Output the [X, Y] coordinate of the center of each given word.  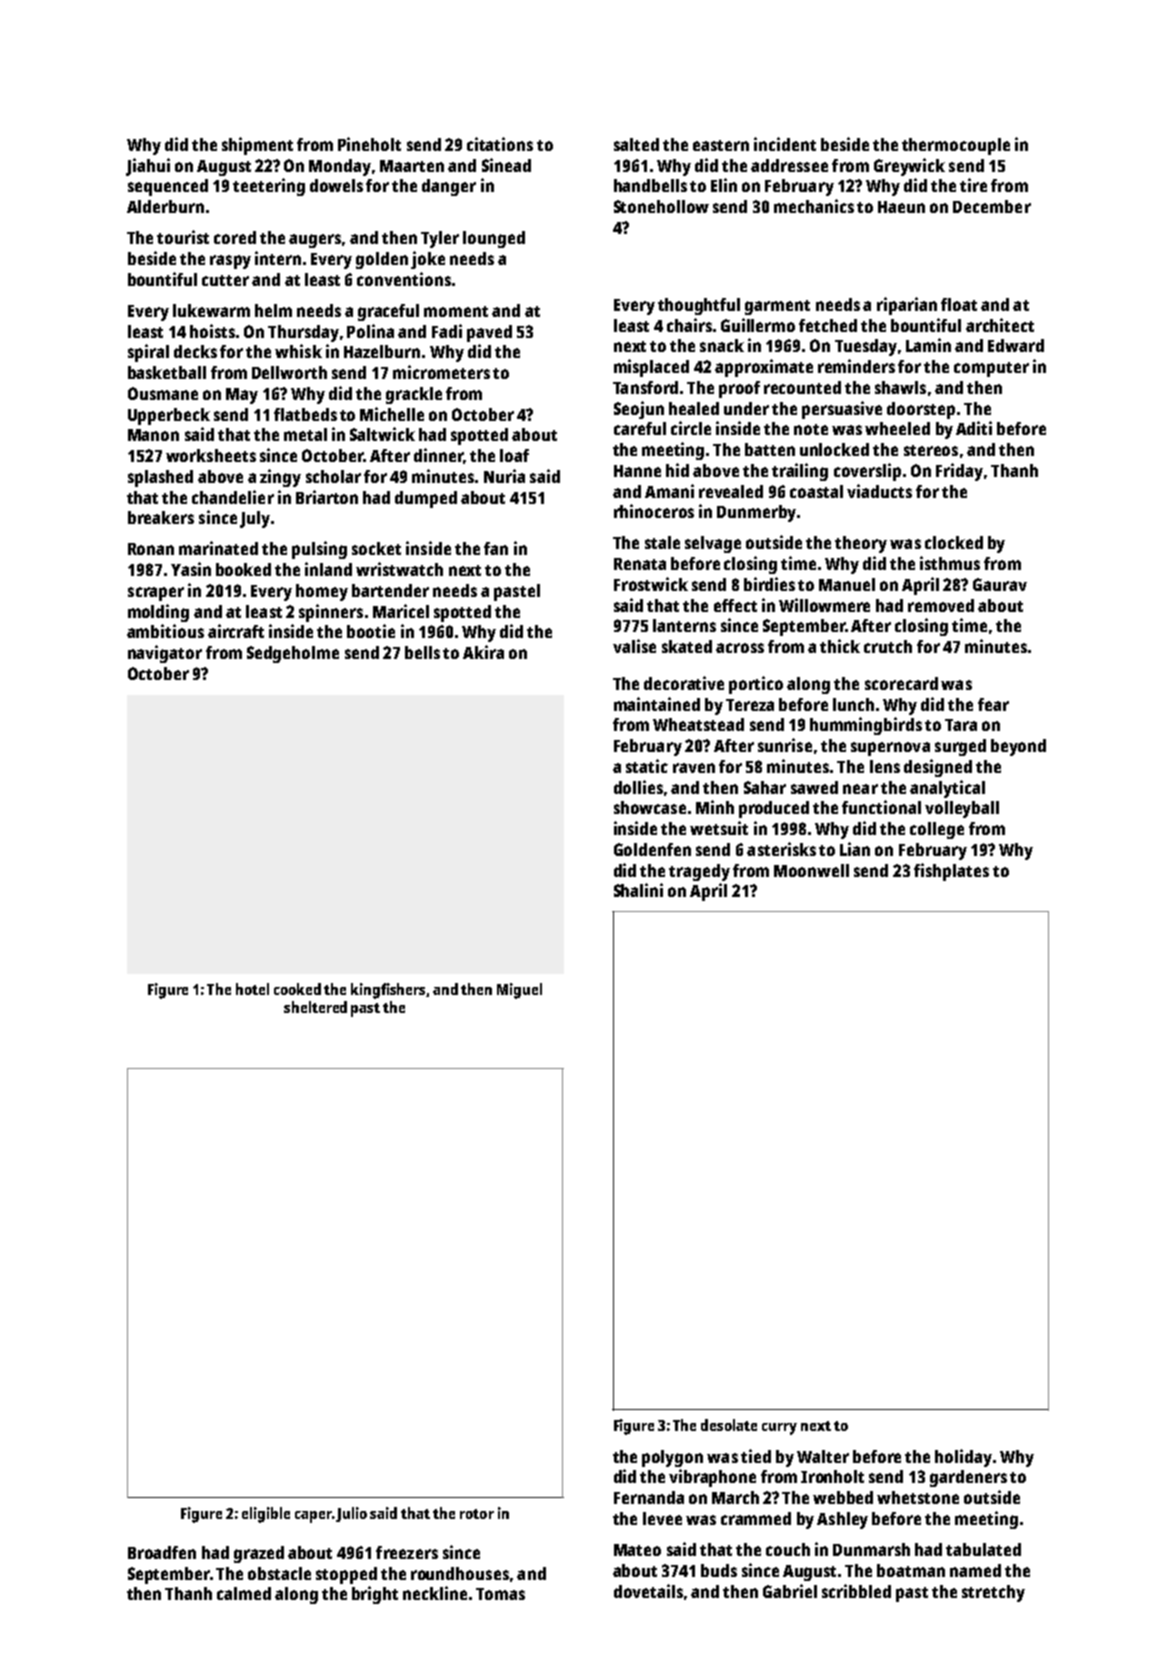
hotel [252, 989]
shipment [257, 146]
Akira [483, 652]
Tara [961, 725]
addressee [789, 165]
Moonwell [811, 870]
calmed [244, 1593]
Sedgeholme [293, 654]
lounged [494, 239]
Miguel [519, 991]
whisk [298, 351]
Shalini [638, 890]
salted [636, 144]
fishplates [951, 872]
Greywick [909, 167]
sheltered [315, 1007]
